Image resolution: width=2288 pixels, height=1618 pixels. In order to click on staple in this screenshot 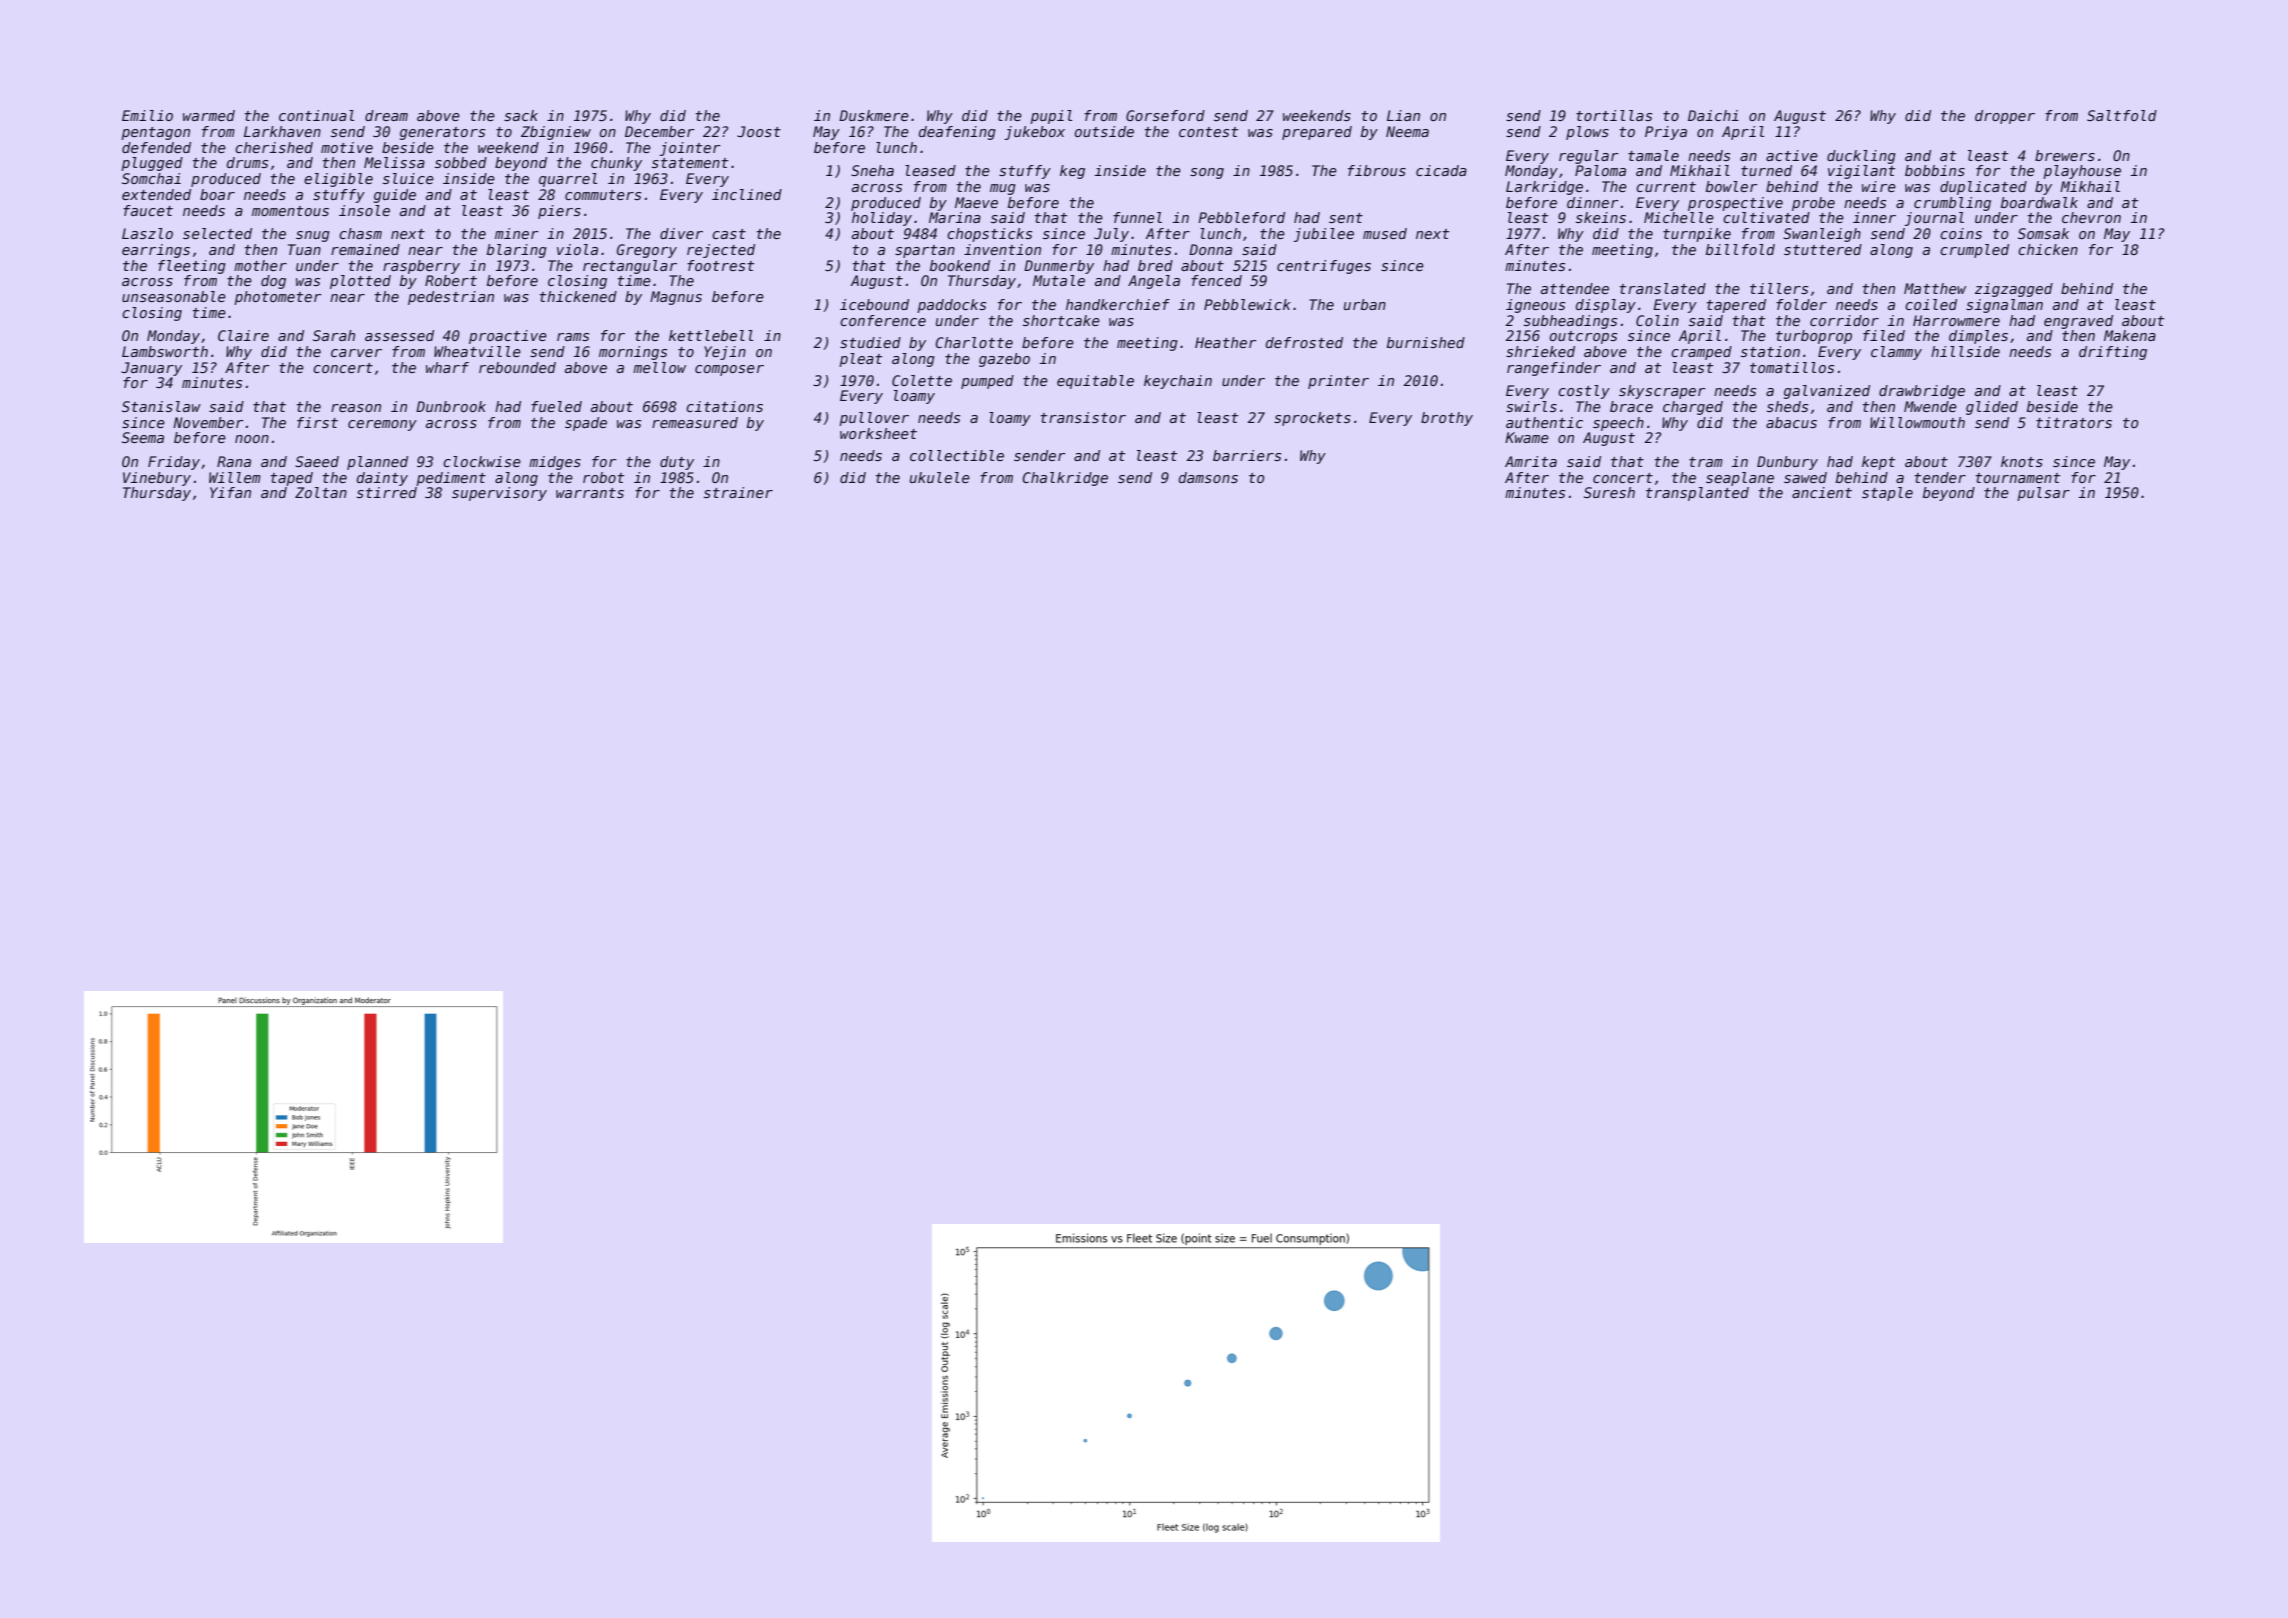, I will do `click(1887, 494)`.
